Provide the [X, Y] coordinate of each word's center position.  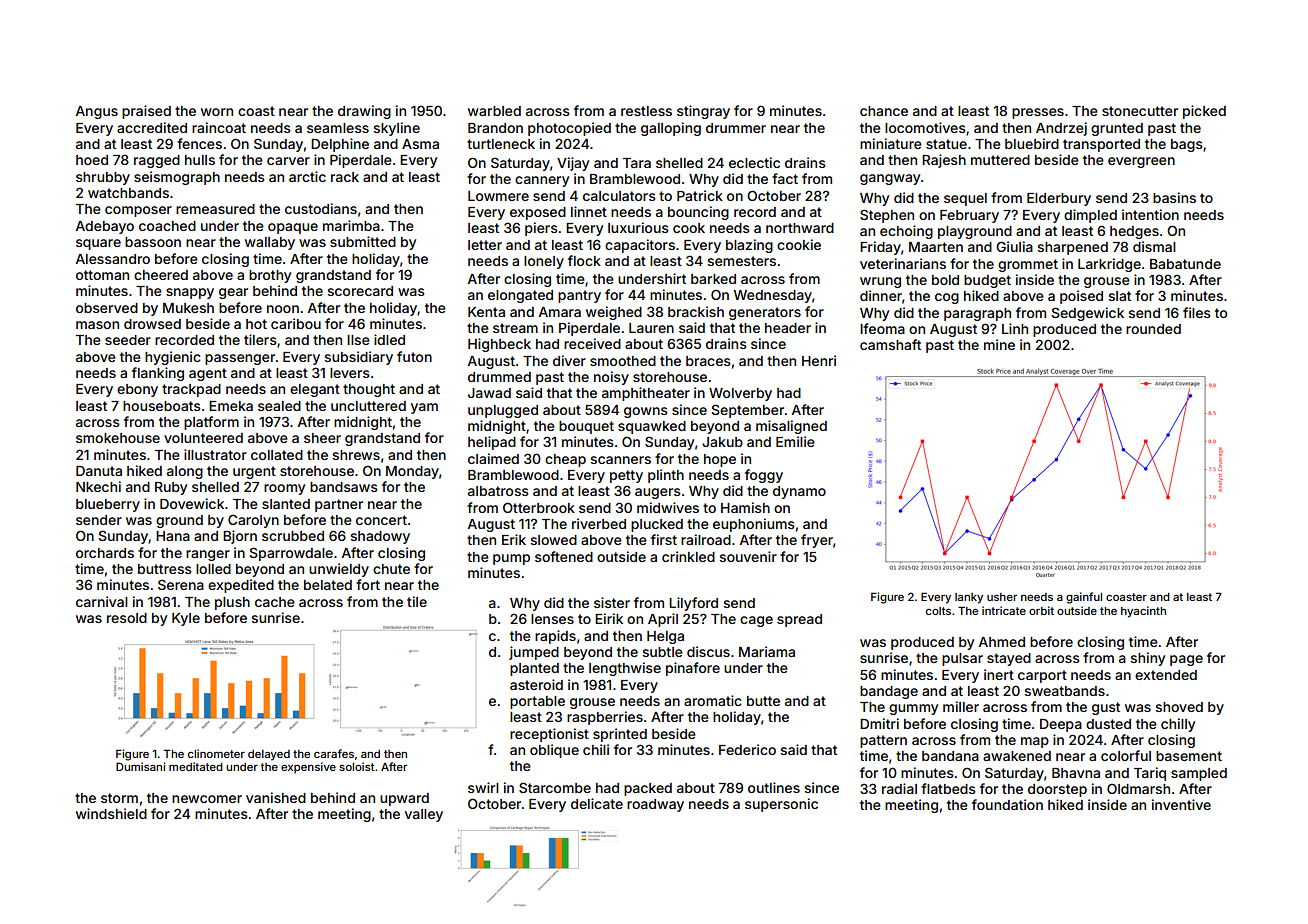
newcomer [207, 799]
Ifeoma [882, 328]
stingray [703, 112]
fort [368, 584]
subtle [662, 652]
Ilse [358, 340]
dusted [1108, 724]
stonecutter [1140, 111]
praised [146, 112]
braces [708, 361]
